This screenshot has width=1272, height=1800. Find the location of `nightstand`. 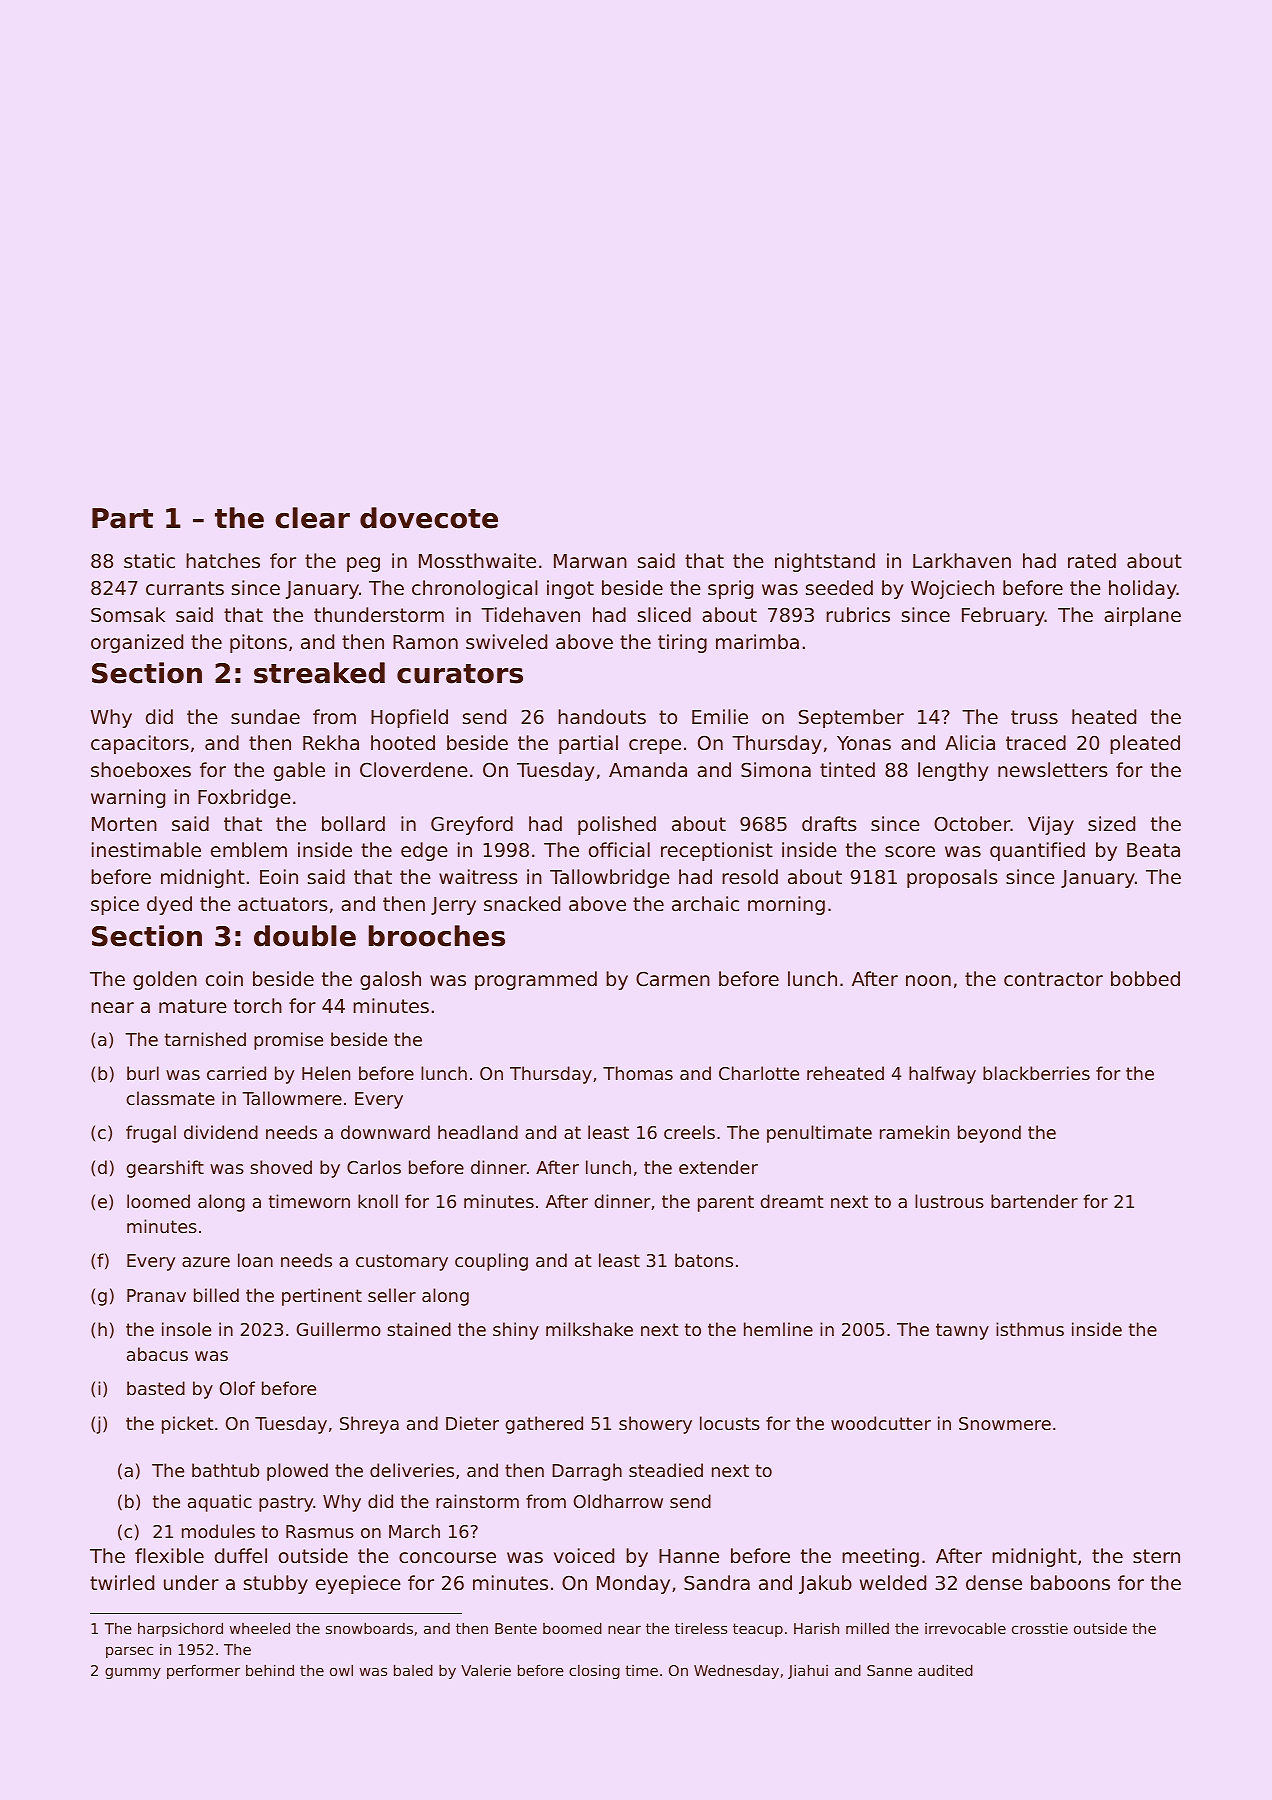

nightstand is located at coordinates (825, 562).
